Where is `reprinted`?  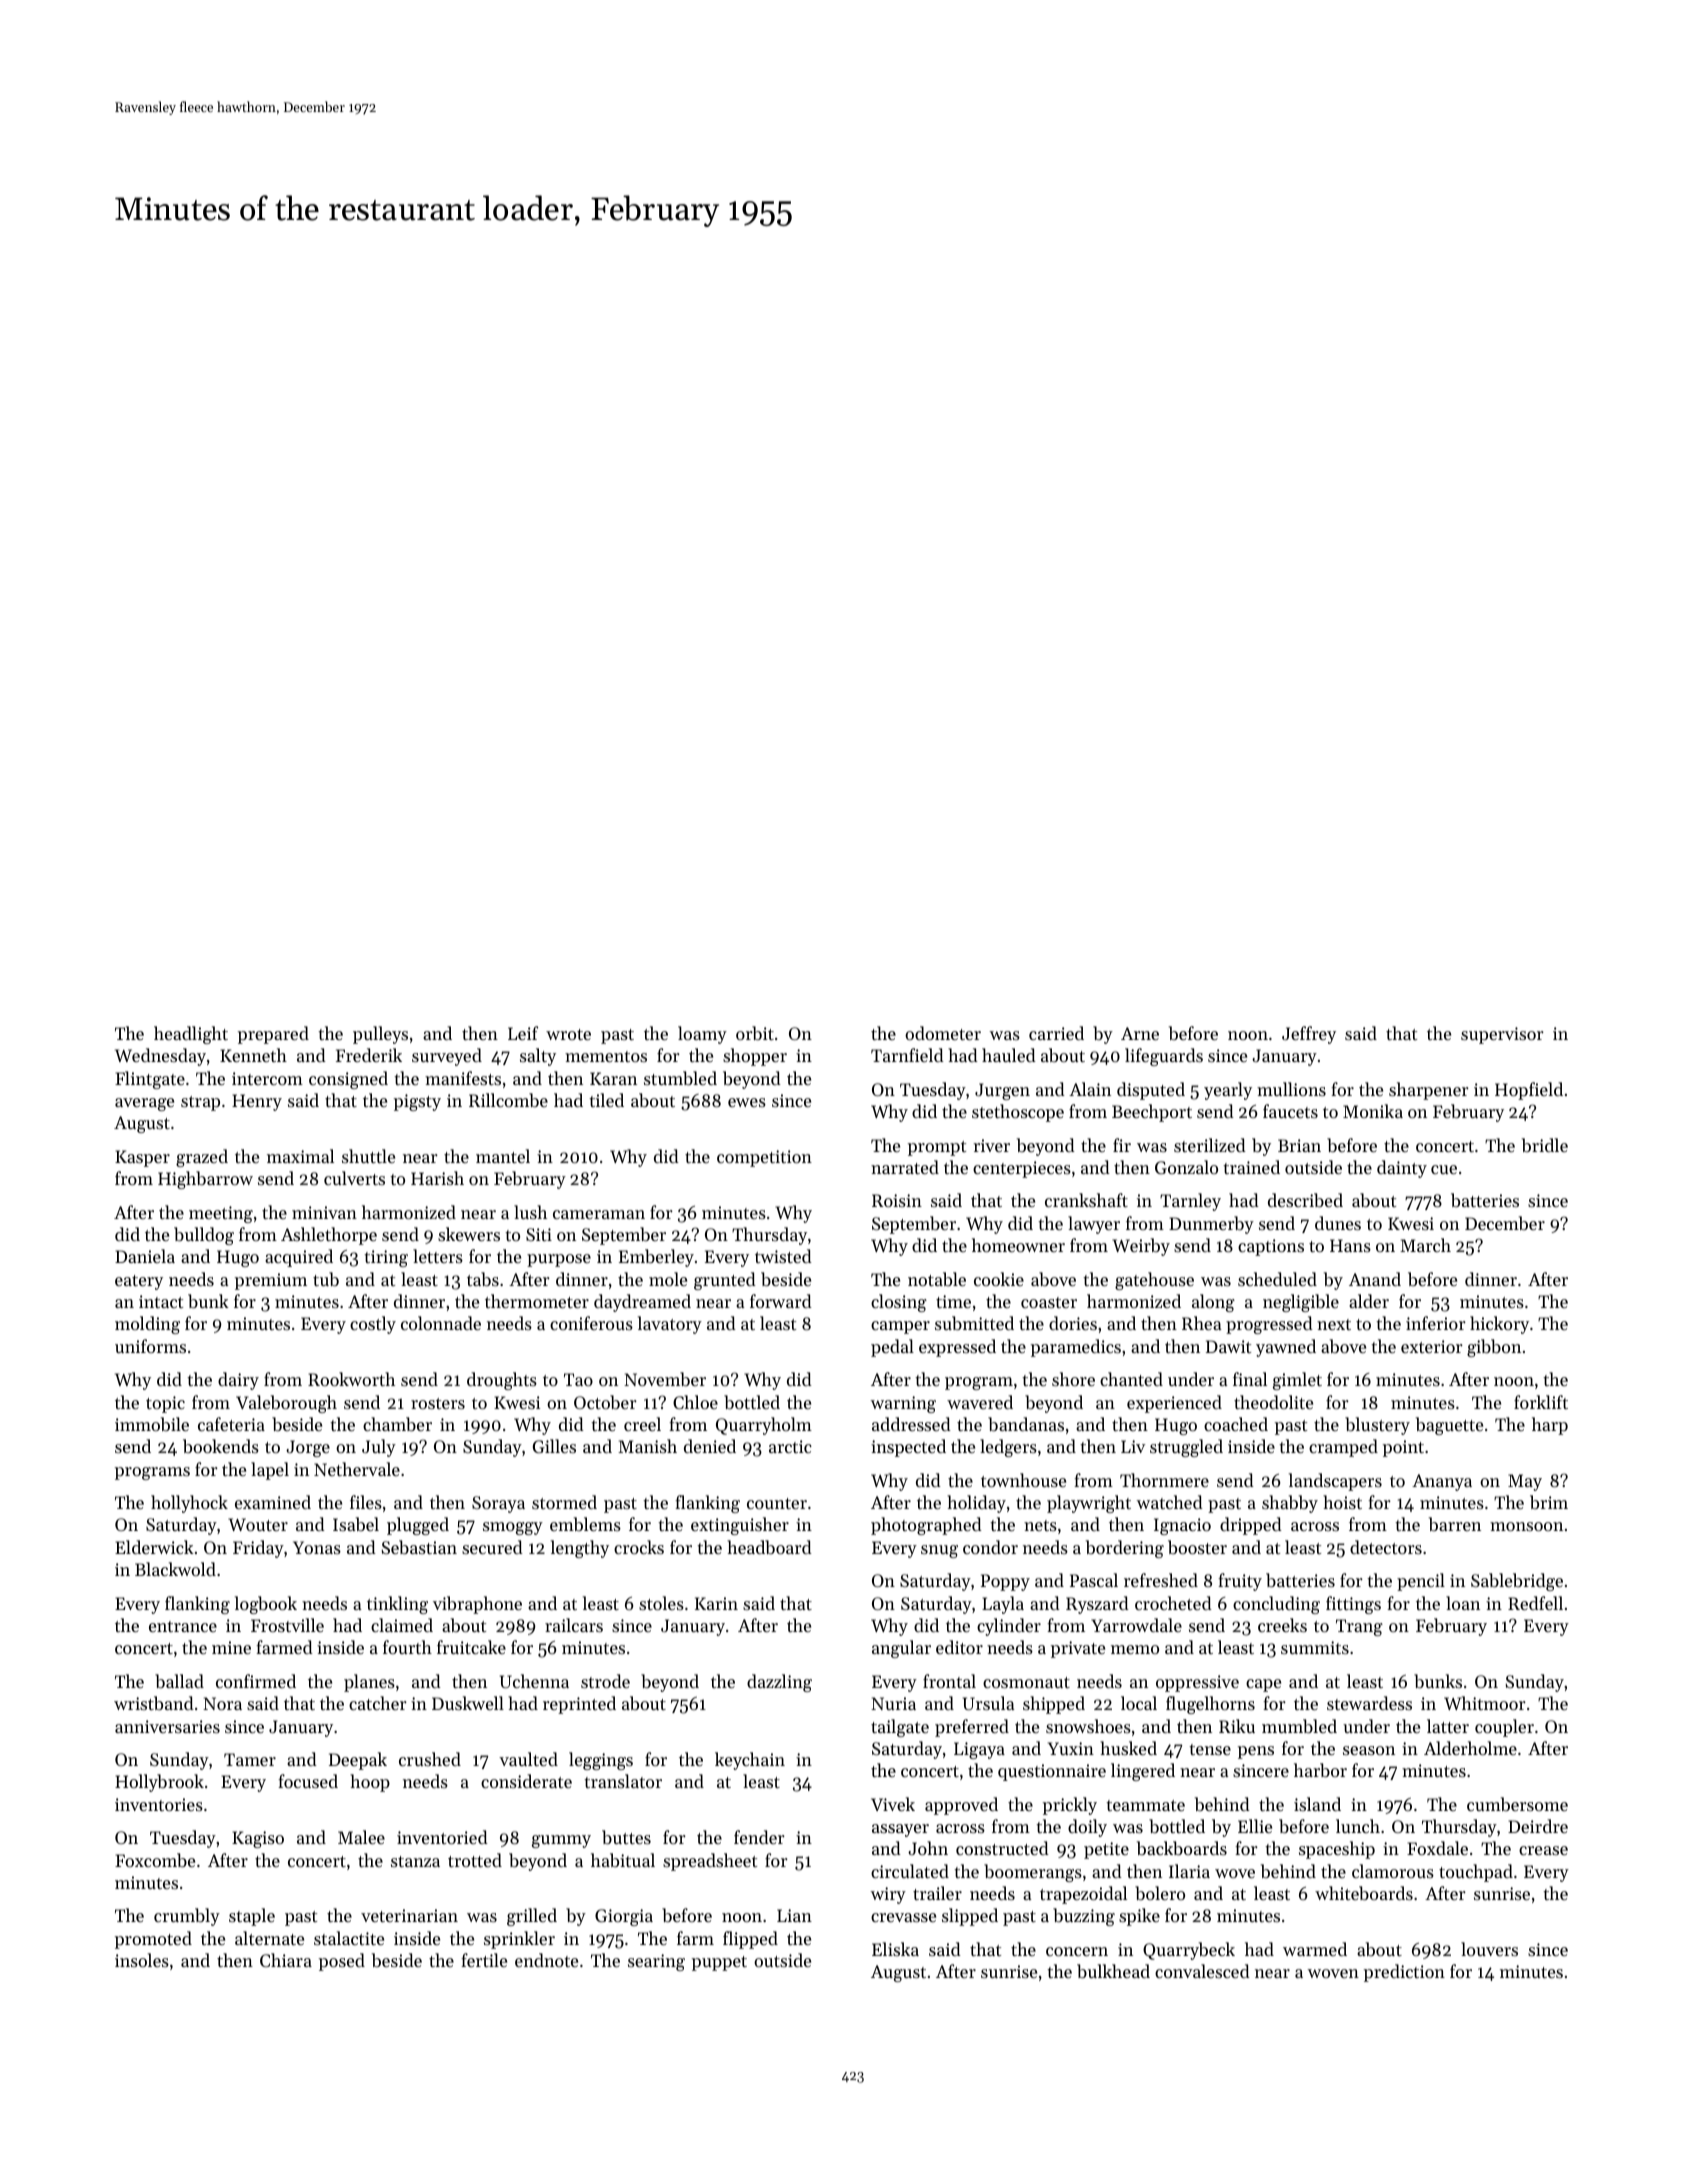 reprinted is located at coordinates (579, 1705).
